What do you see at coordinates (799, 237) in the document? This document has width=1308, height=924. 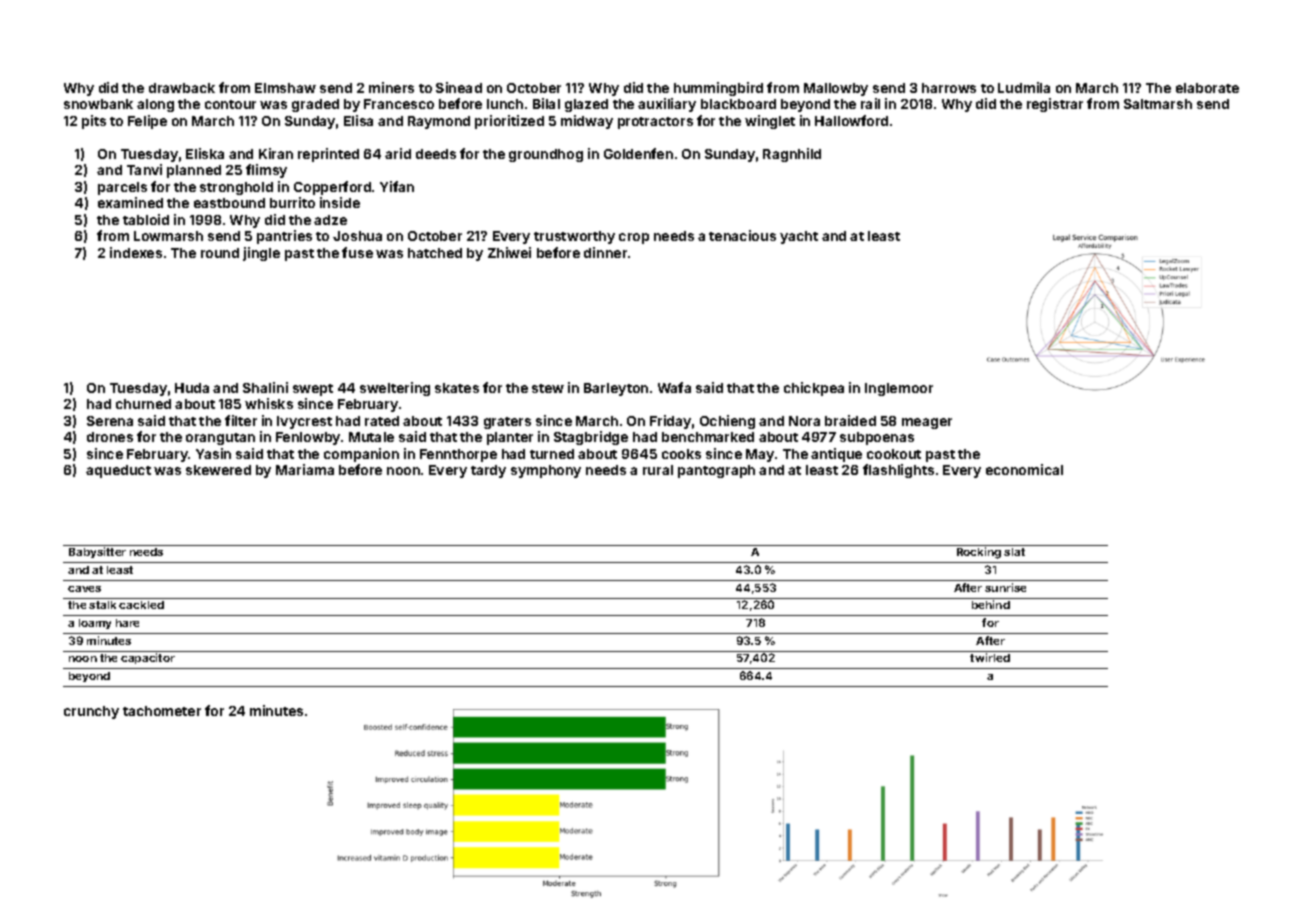 I see `yacht` at bounding box center [799, 237].
